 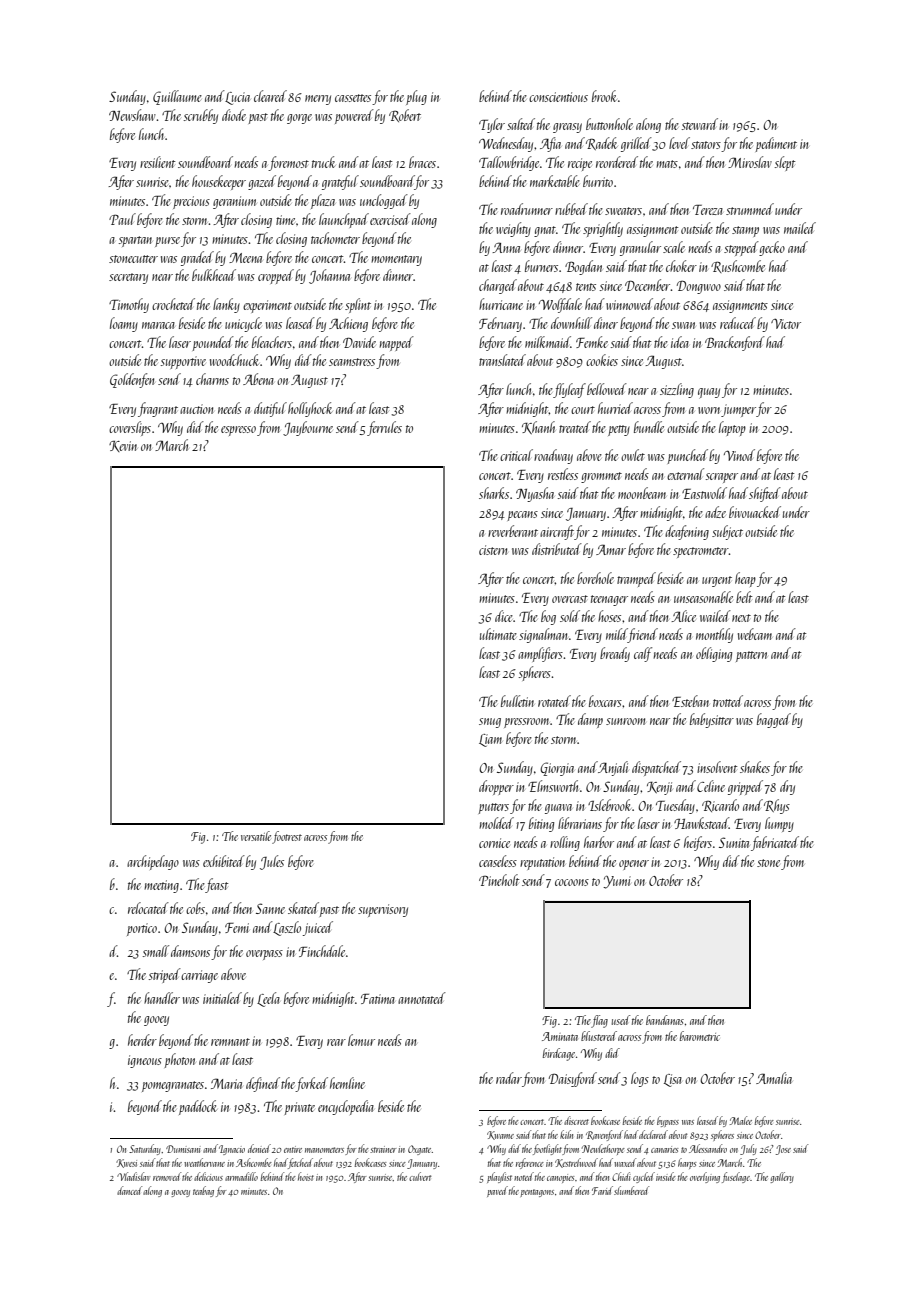 I want to click on woodchuck, so click(x=234, y=360).
